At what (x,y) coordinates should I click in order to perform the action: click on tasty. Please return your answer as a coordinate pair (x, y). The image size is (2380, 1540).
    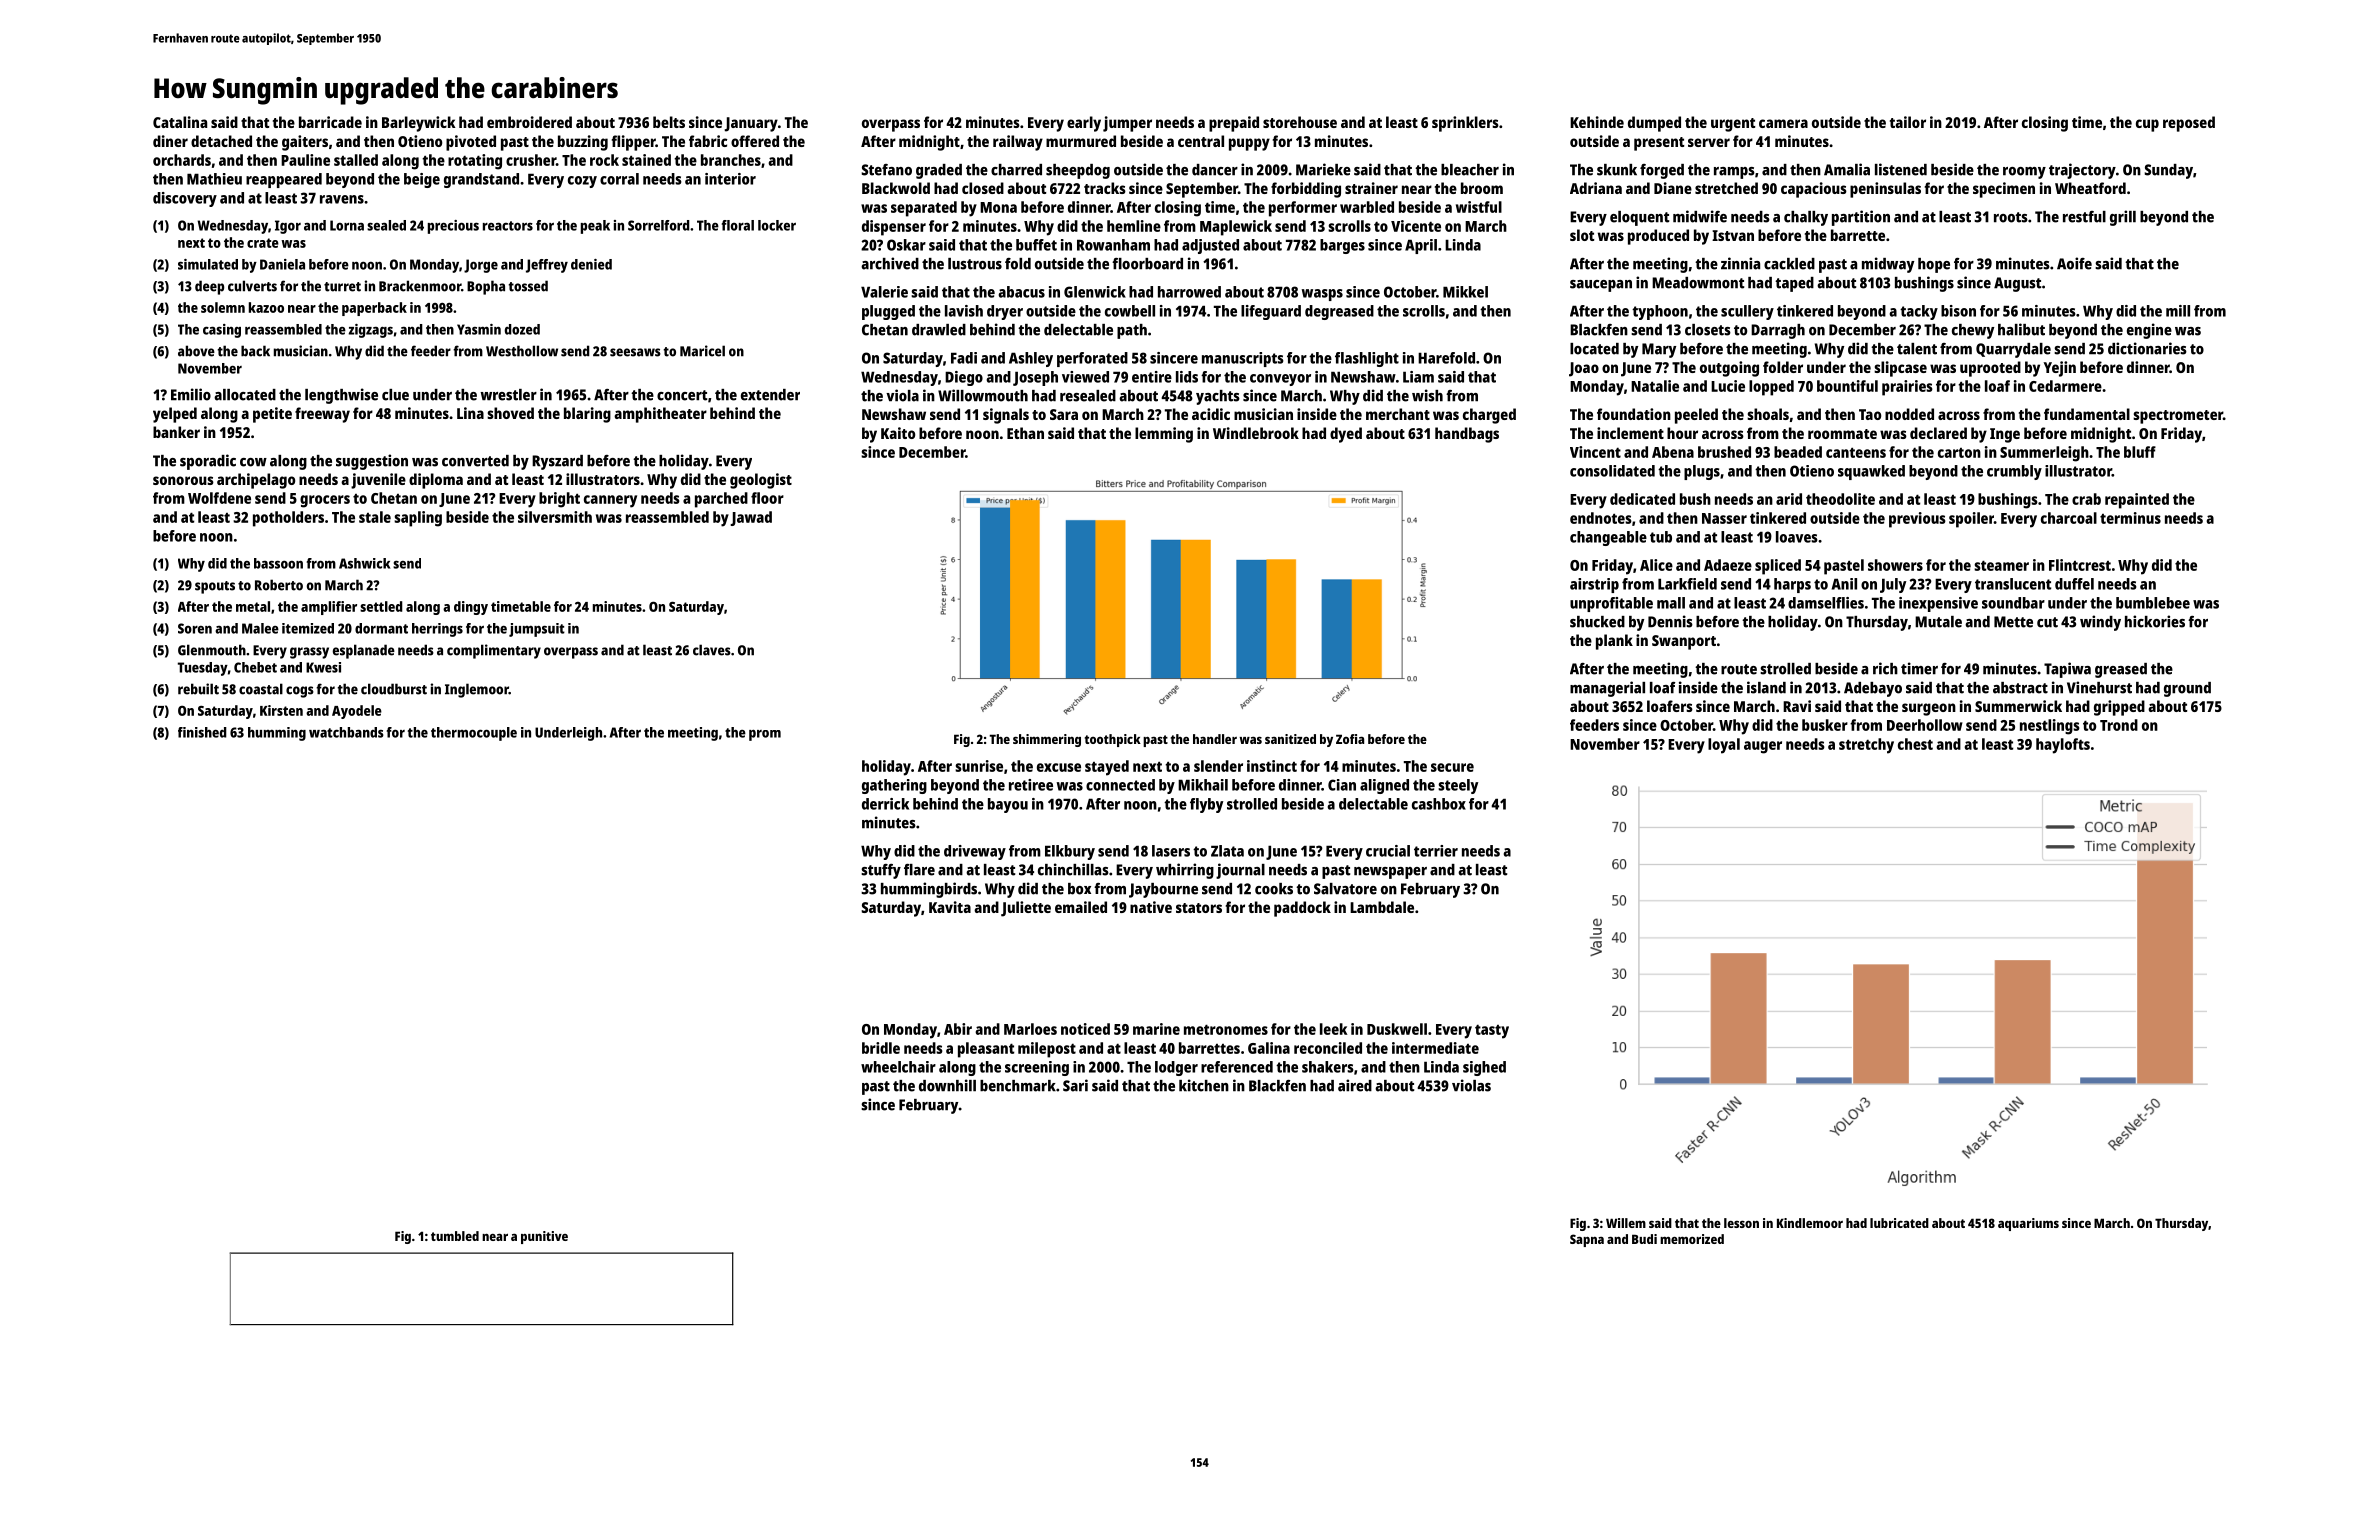
    Looking at the image, I should click on (1492, 1031).
